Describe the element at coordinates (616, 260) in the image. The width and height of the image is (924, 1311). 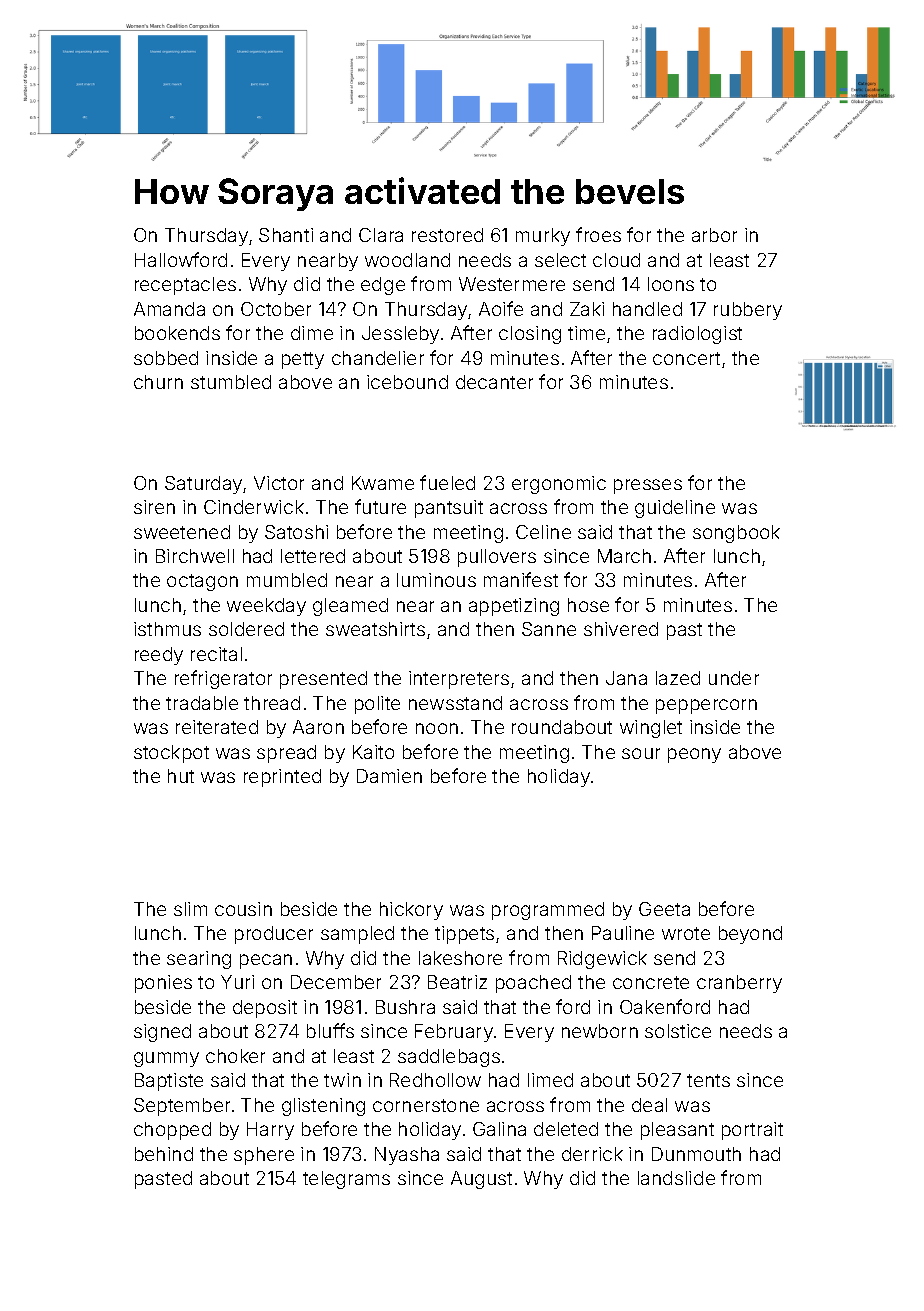
I see `cloud` at that location.
